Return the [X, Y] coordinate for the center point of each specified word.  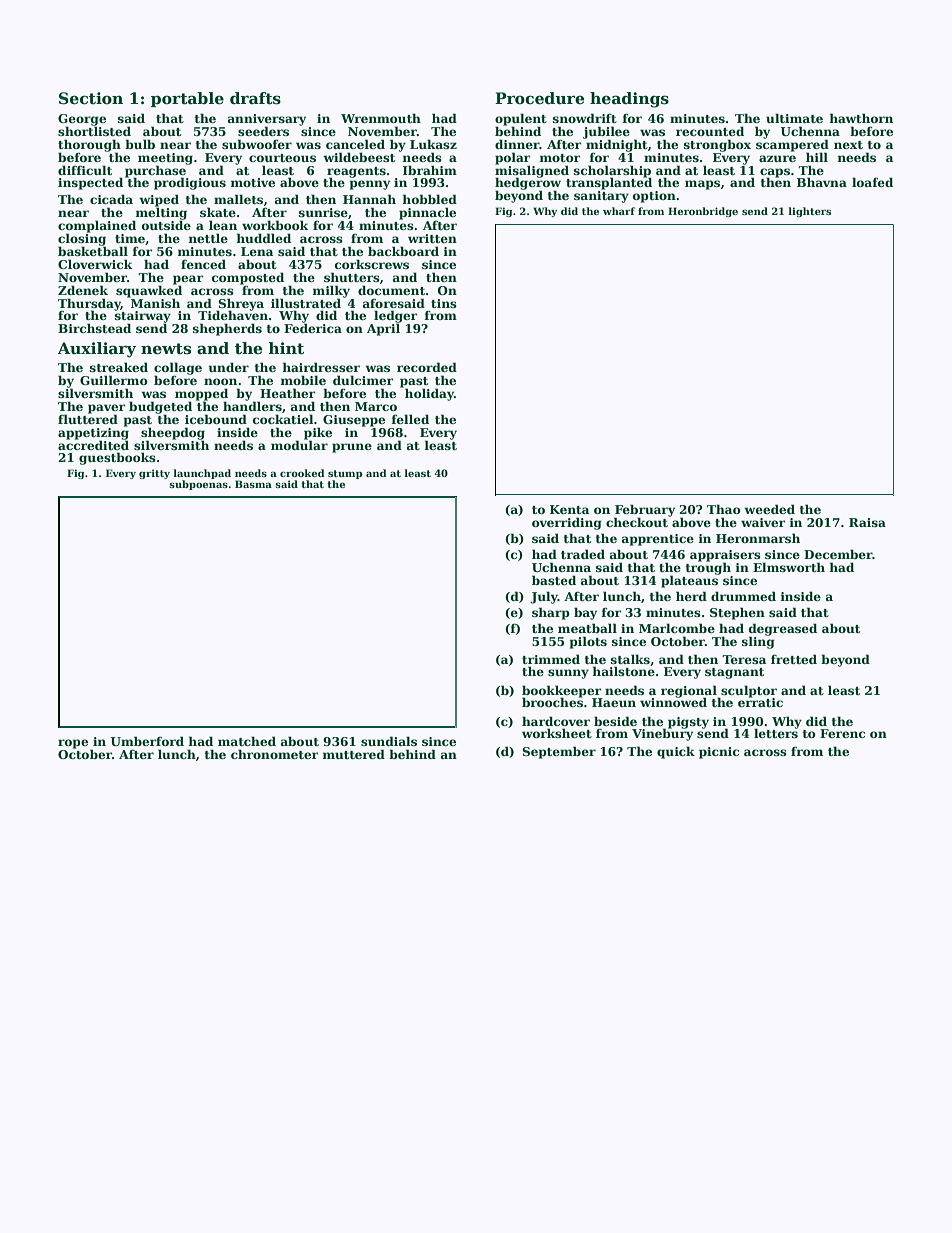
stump [345, 474]
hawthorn [861, 118]
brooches [552, 702]
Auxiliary [97, 350]
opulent [521, 119]
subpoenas [198, 485]
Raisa [867, 522]
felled [410, 419]
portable [187, 99]
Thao [724, 509]
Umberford [147, 741]
